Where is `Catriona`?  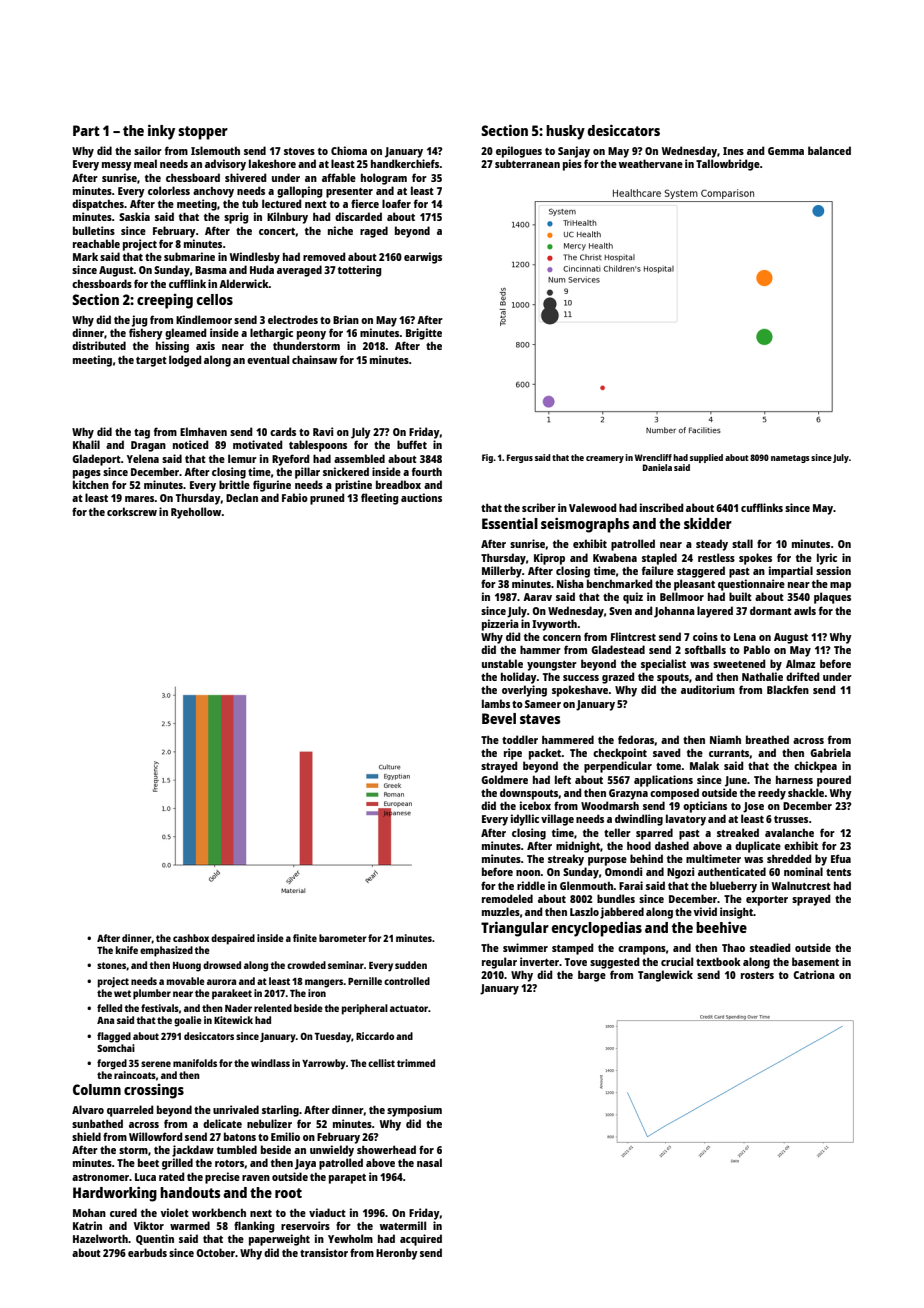 Catriona is located at coordinates (814, 974).
